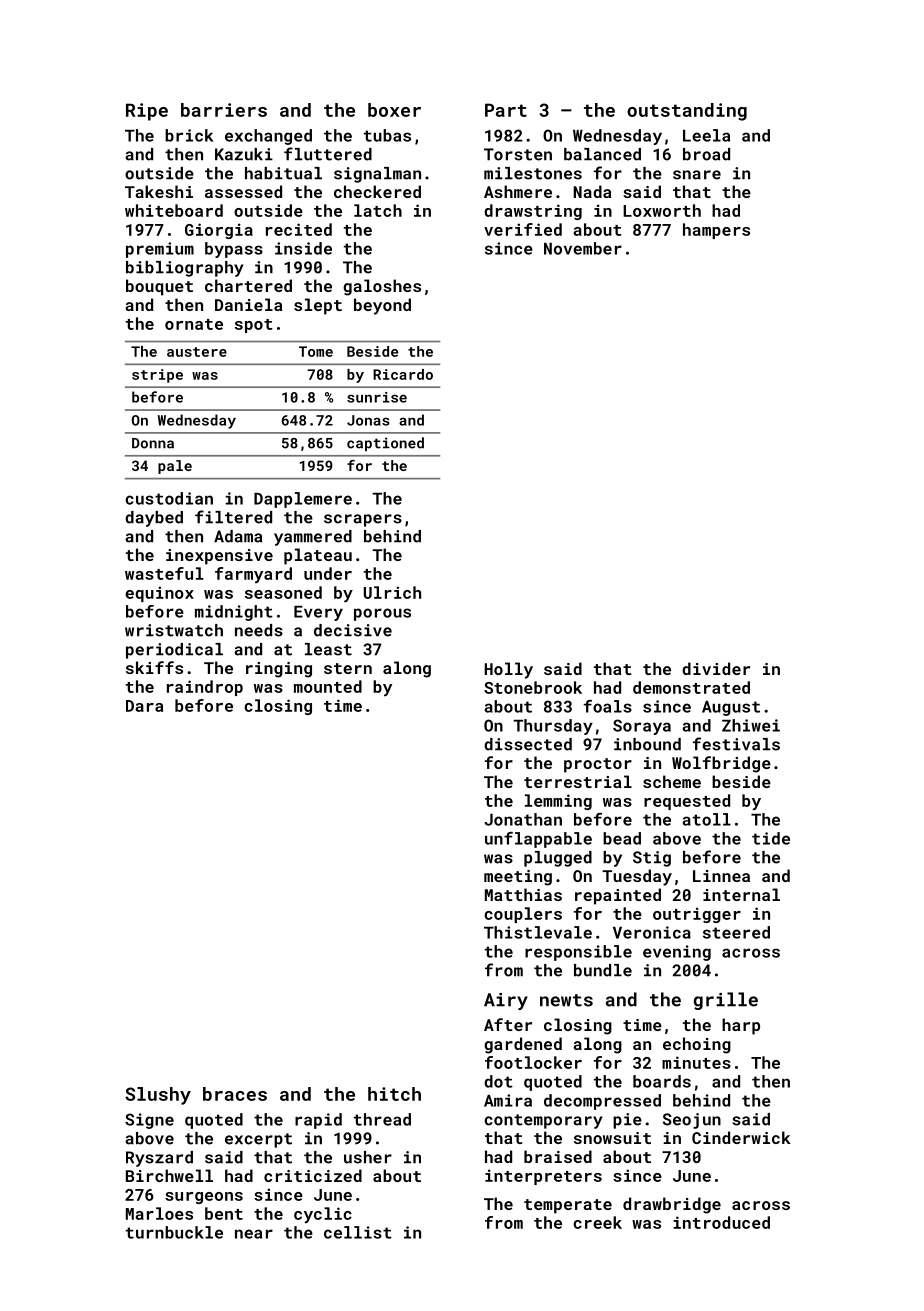 The image size is (924, 1311). I want to click on divider, so click(716, 668).
